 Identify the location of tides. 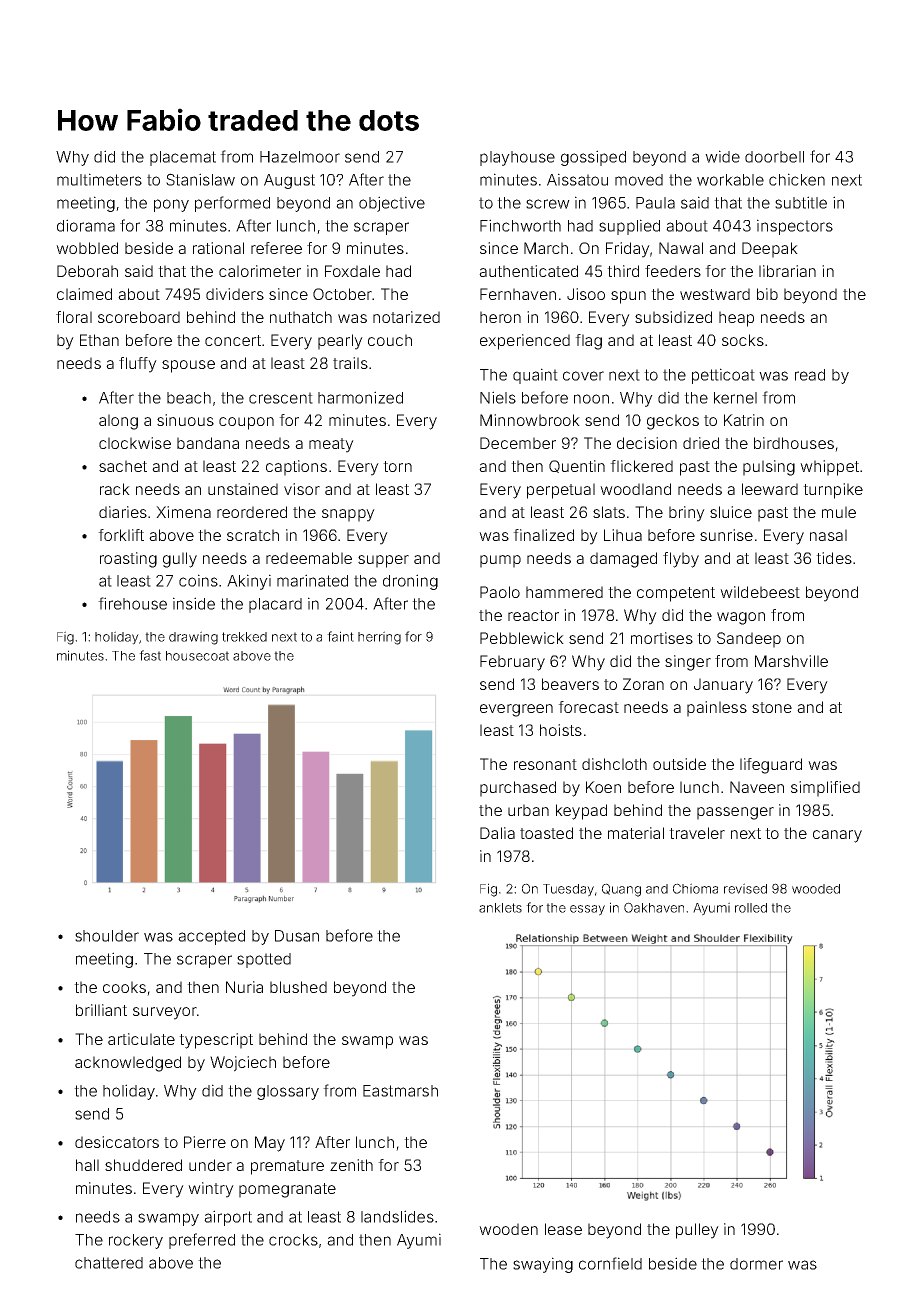
(834, 558).
